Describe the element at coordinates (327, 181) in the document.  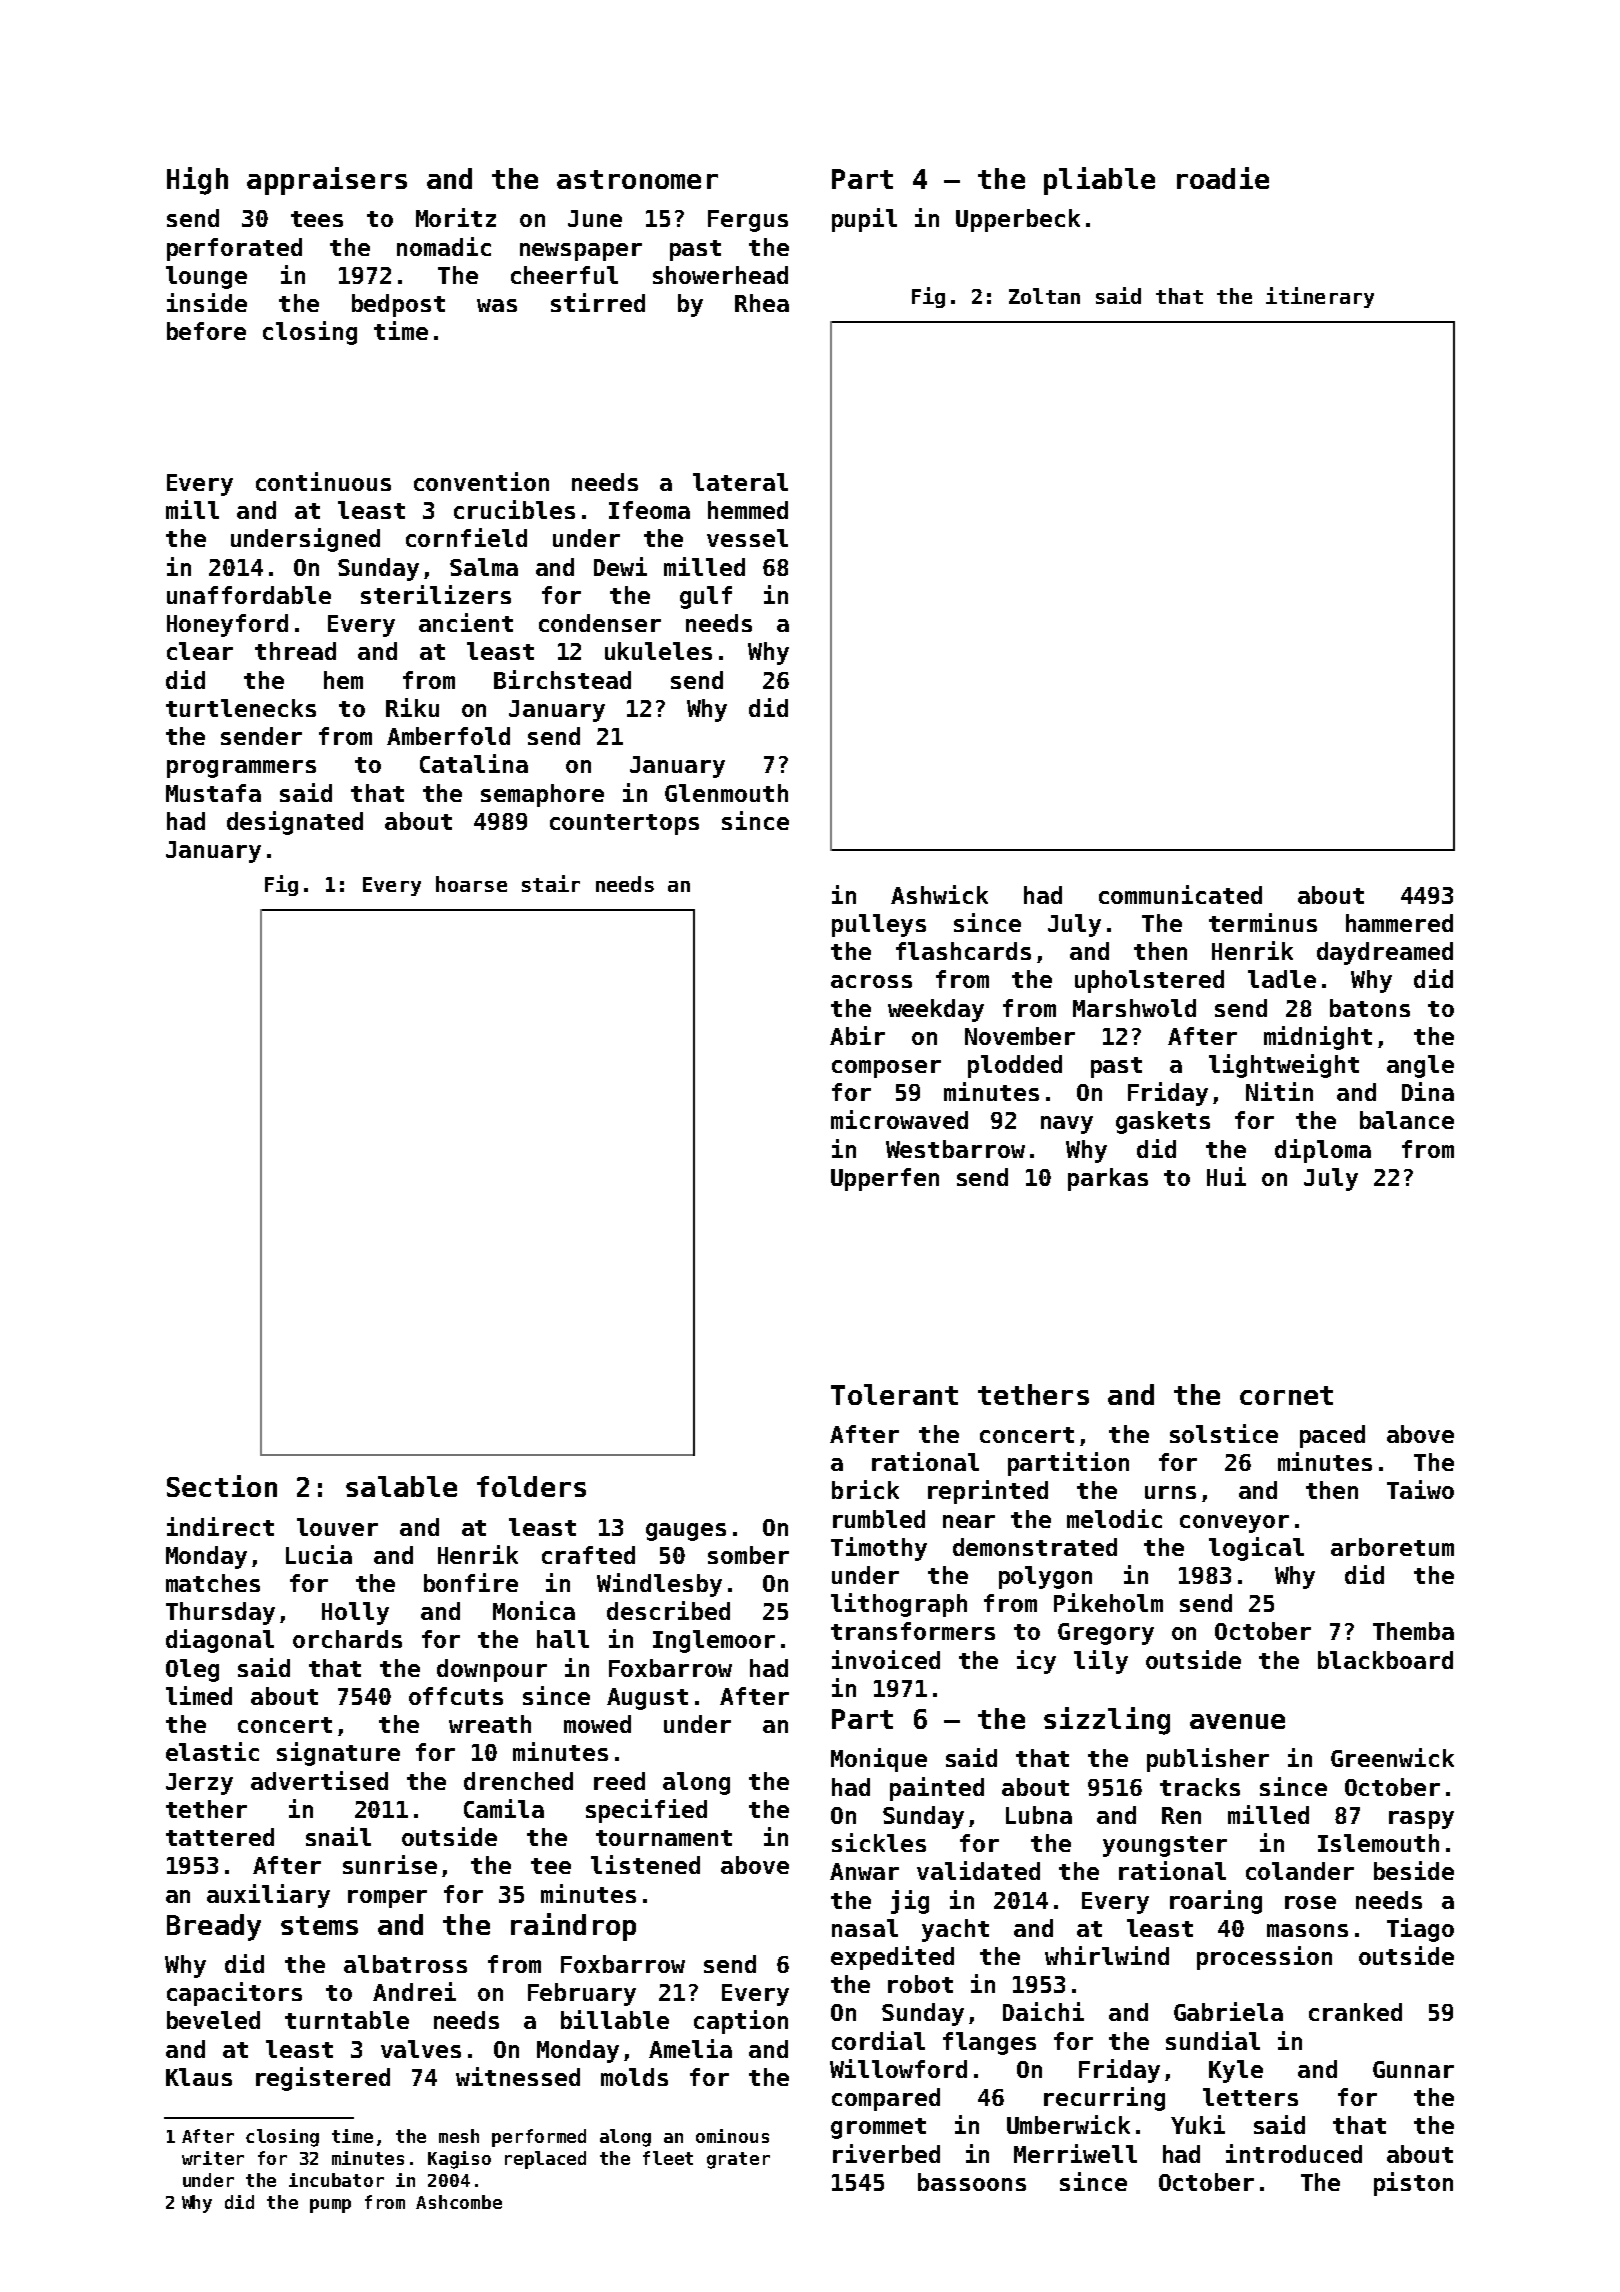
I see `appraisers` at that location.
